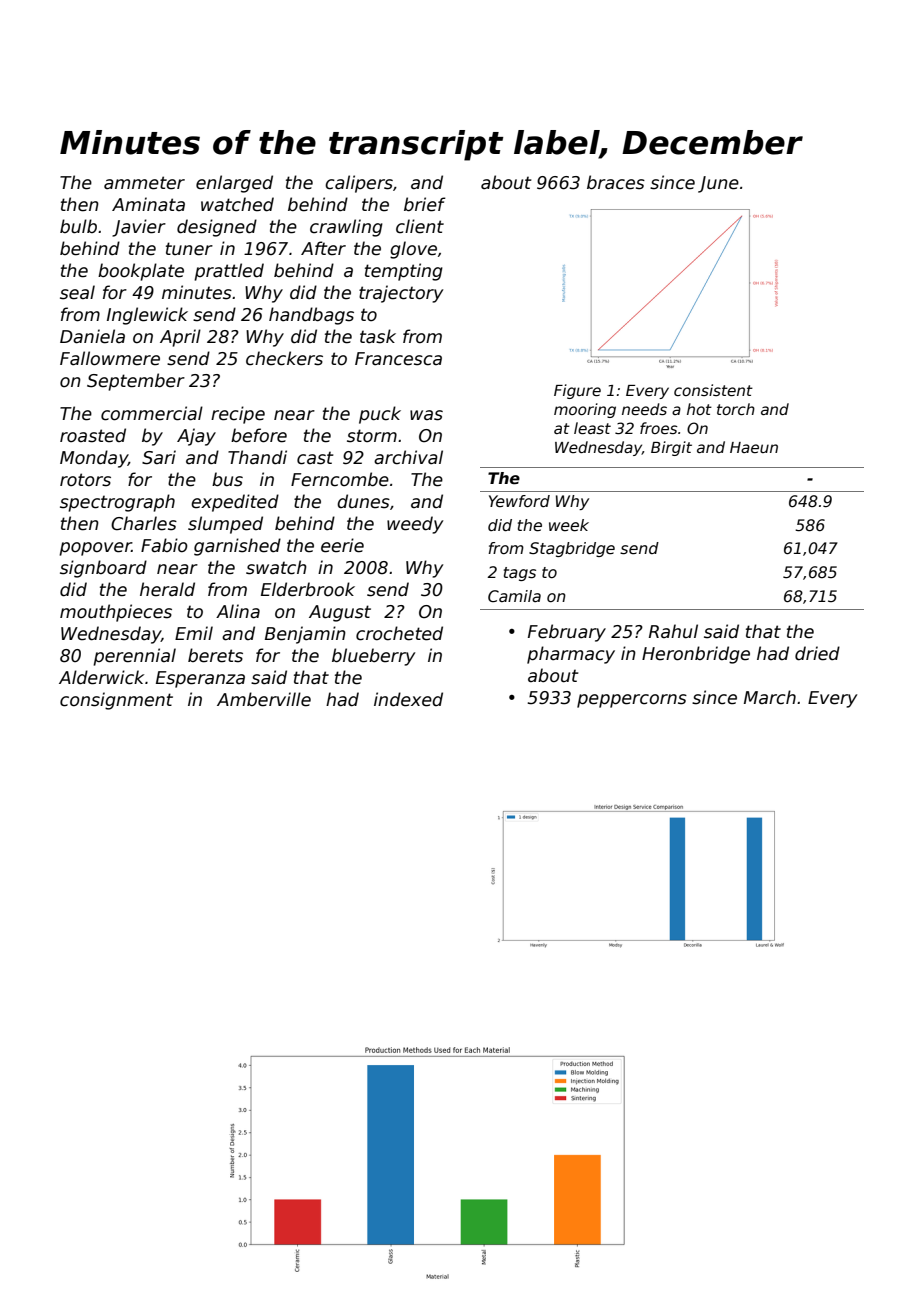 This screenshot has height=1308, width=924. What do you see at coordinates (323, 248) in the screenshot?
I see `After` at bounding box center [323, 248].
